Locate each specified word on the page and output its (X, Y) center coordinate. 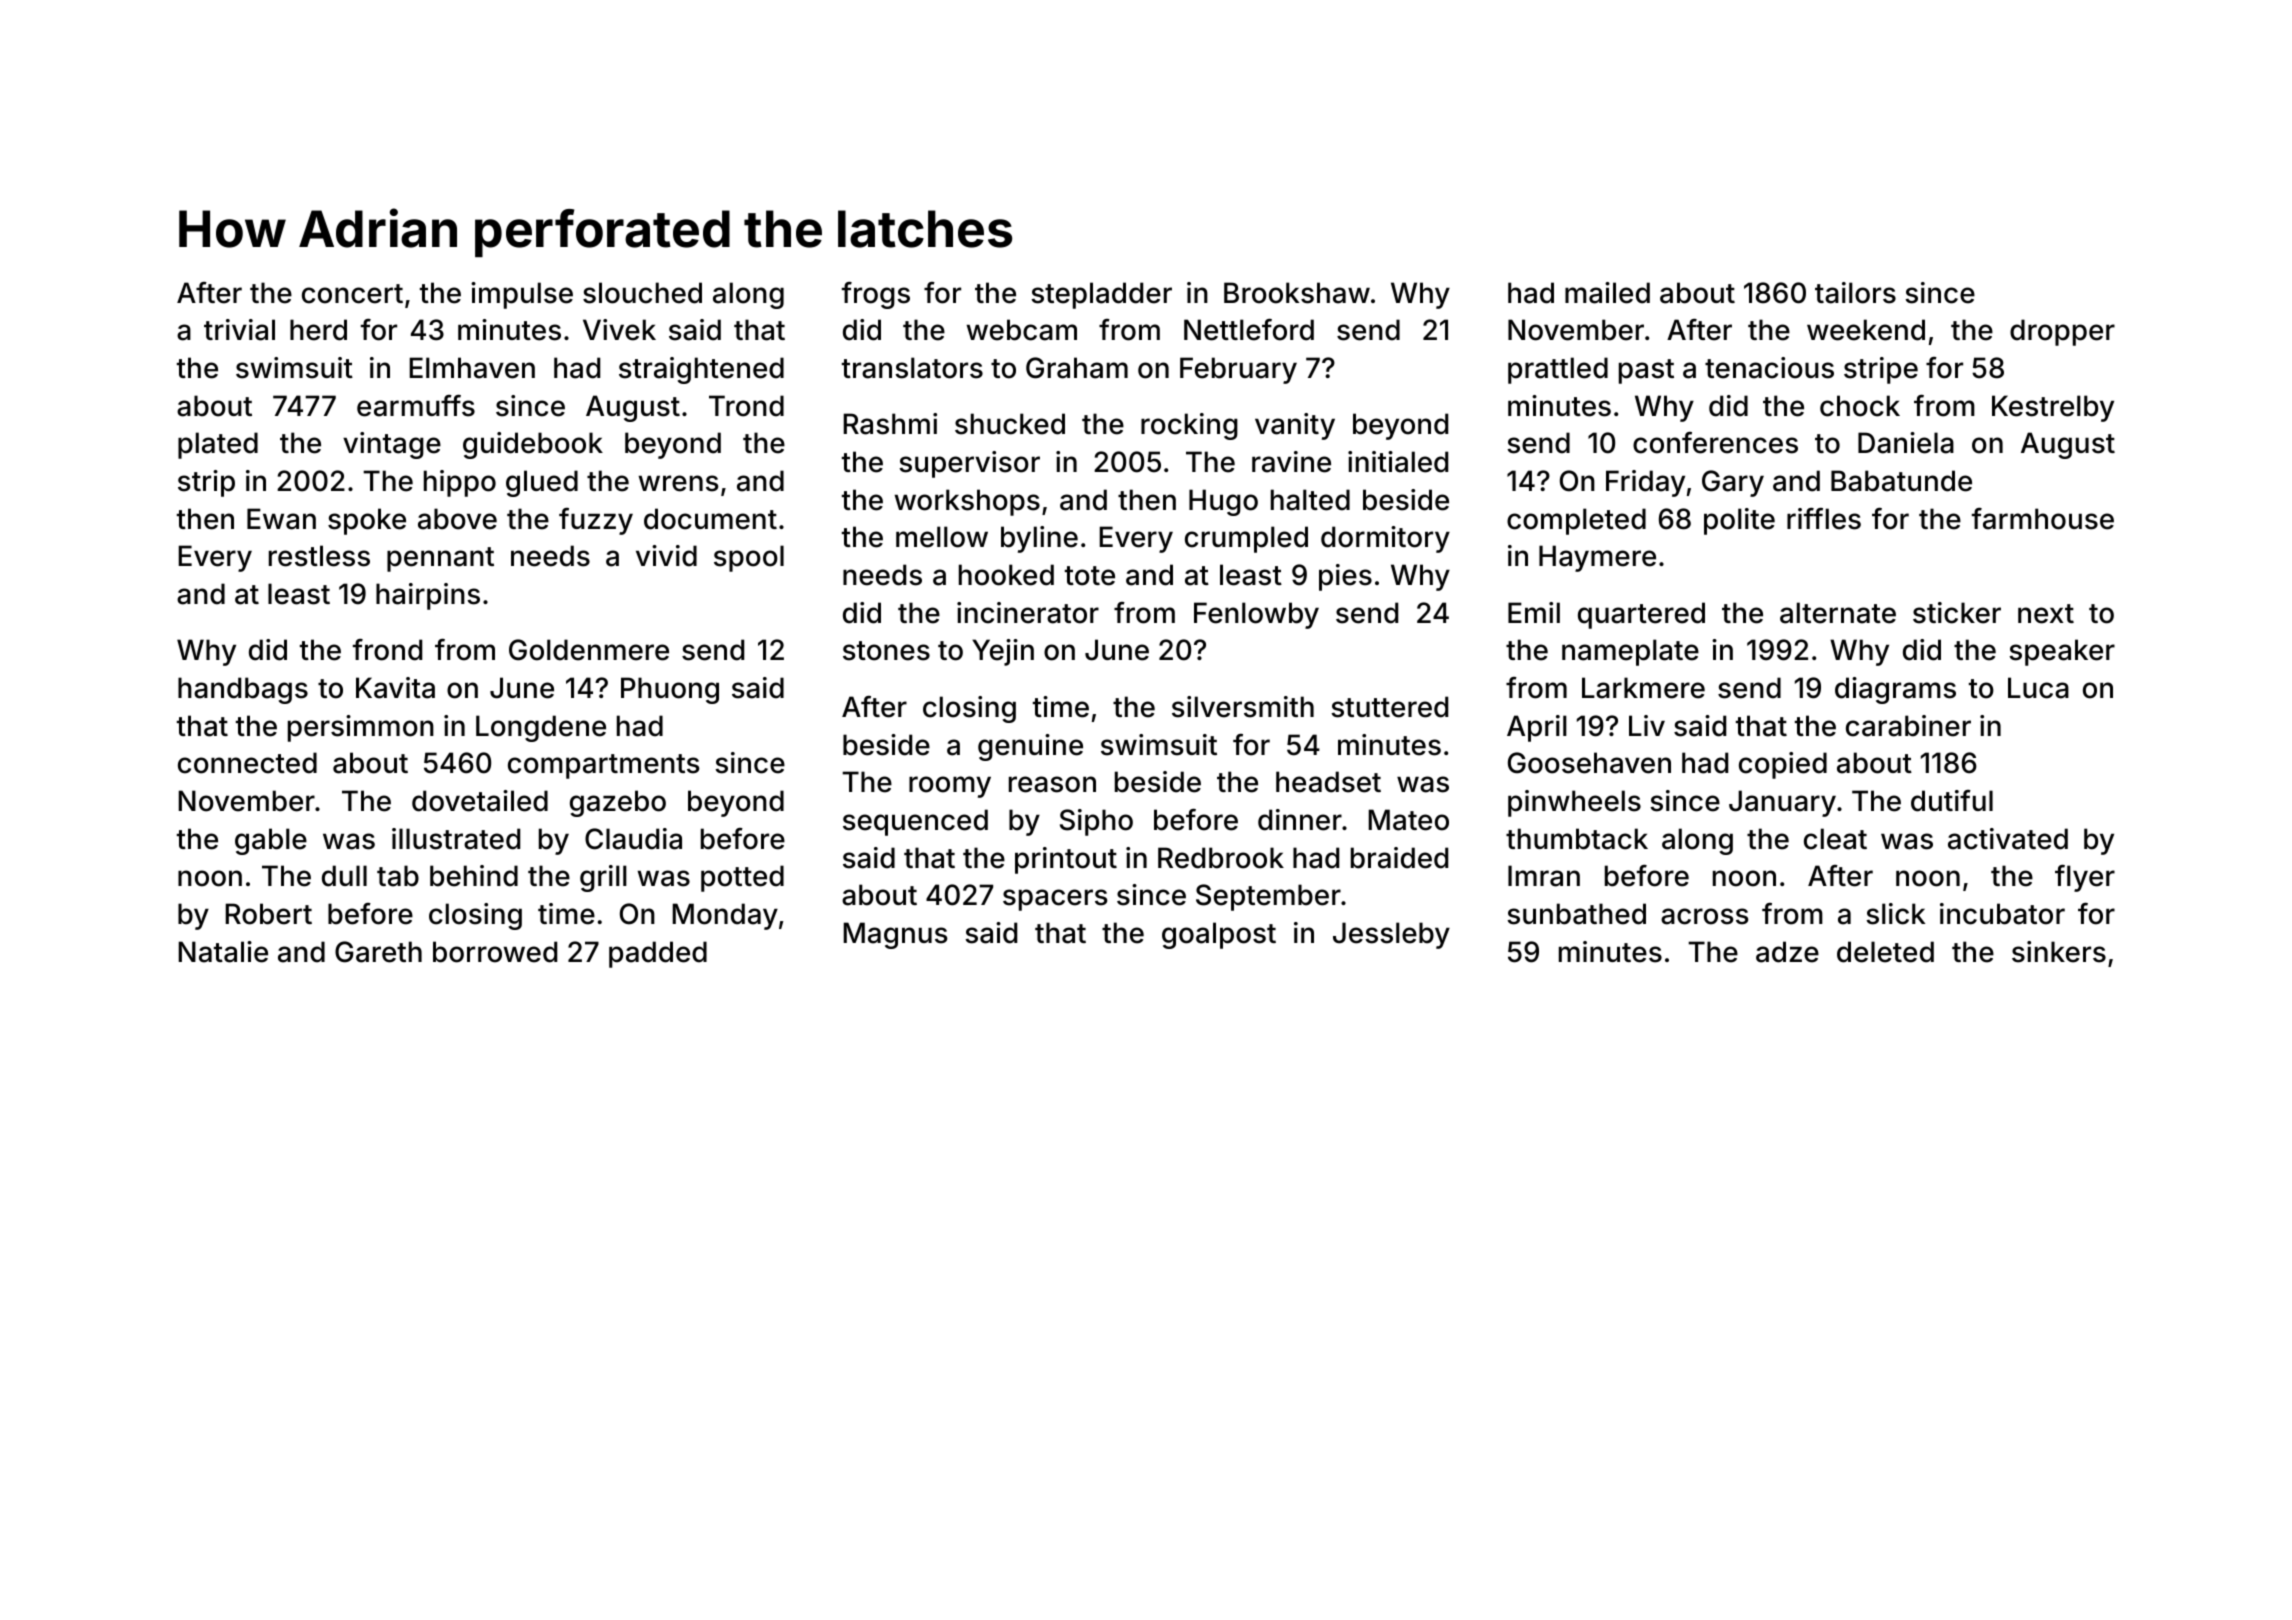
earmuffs (416, 406)
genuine (1030, 747)
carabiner (1908, 726)
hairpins (428, 596)
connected (247, 763)
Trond (746, 406)
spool (749, 558)
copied (1783, 765)
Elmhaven (472, 368)
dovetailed (480, 801)
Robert (268, 914)
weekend (1866, 330)
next (2046, 614)
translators (912, 368)
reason (1052, 784)
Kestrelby (2053, 408)
